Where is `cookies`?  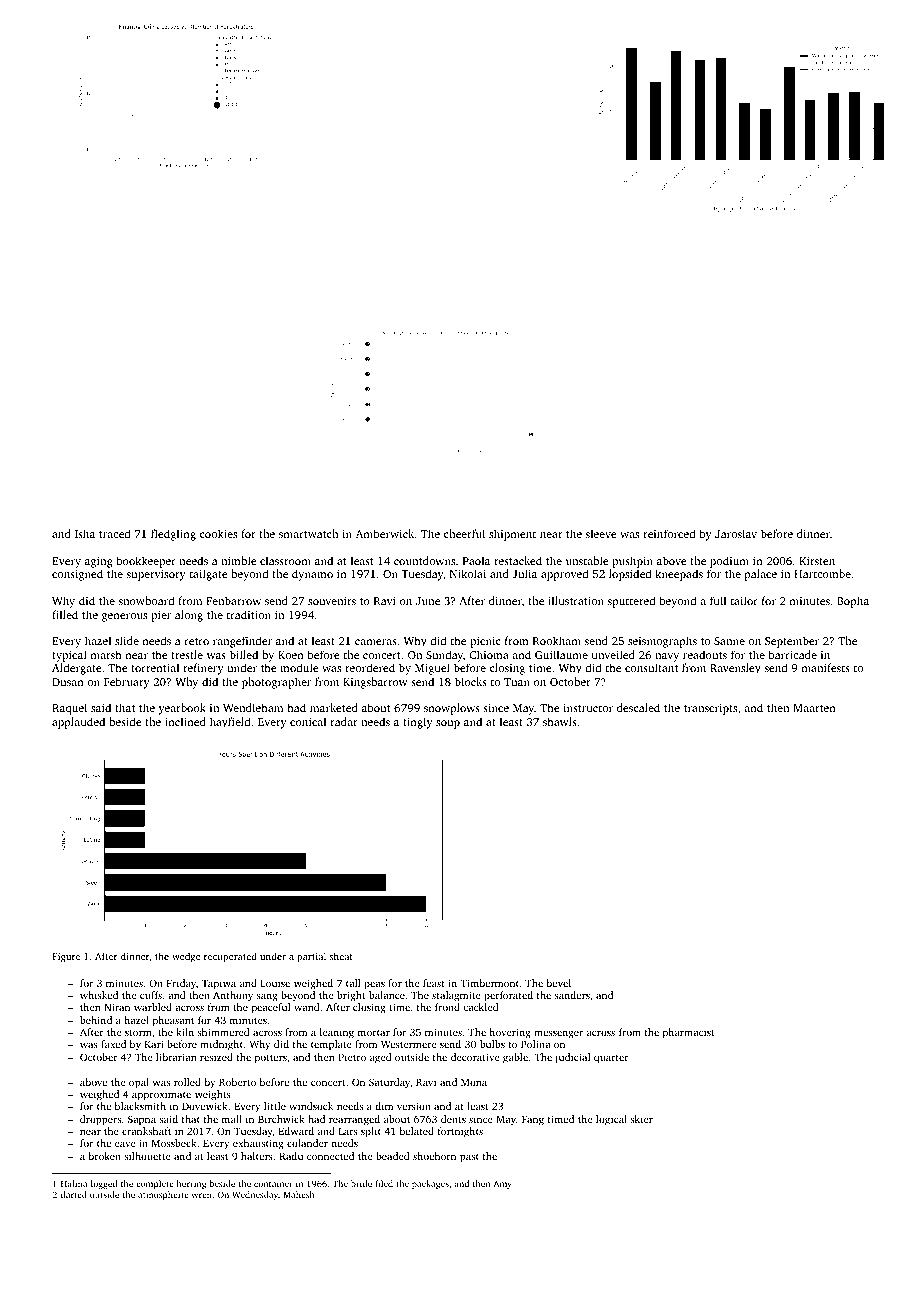 cookies is located at coordinates (218, 533).
